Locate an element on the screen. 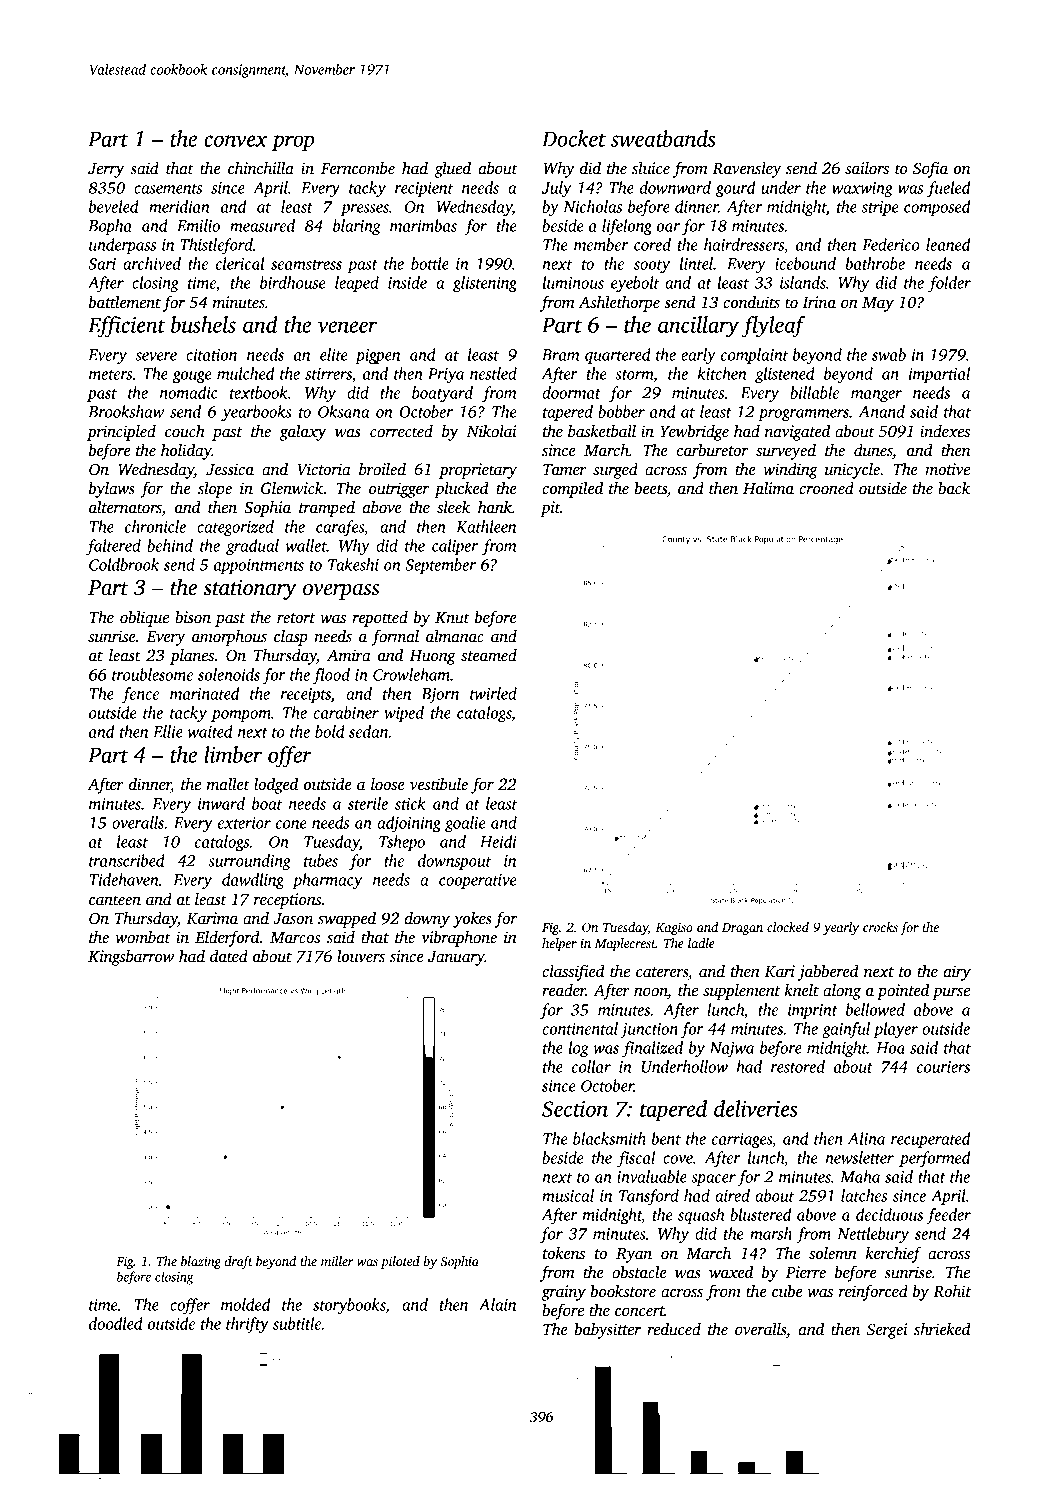 Image resolution: width=1059 pixels, height=1505 pixels. Halima is located at coordinates (768, 488).
